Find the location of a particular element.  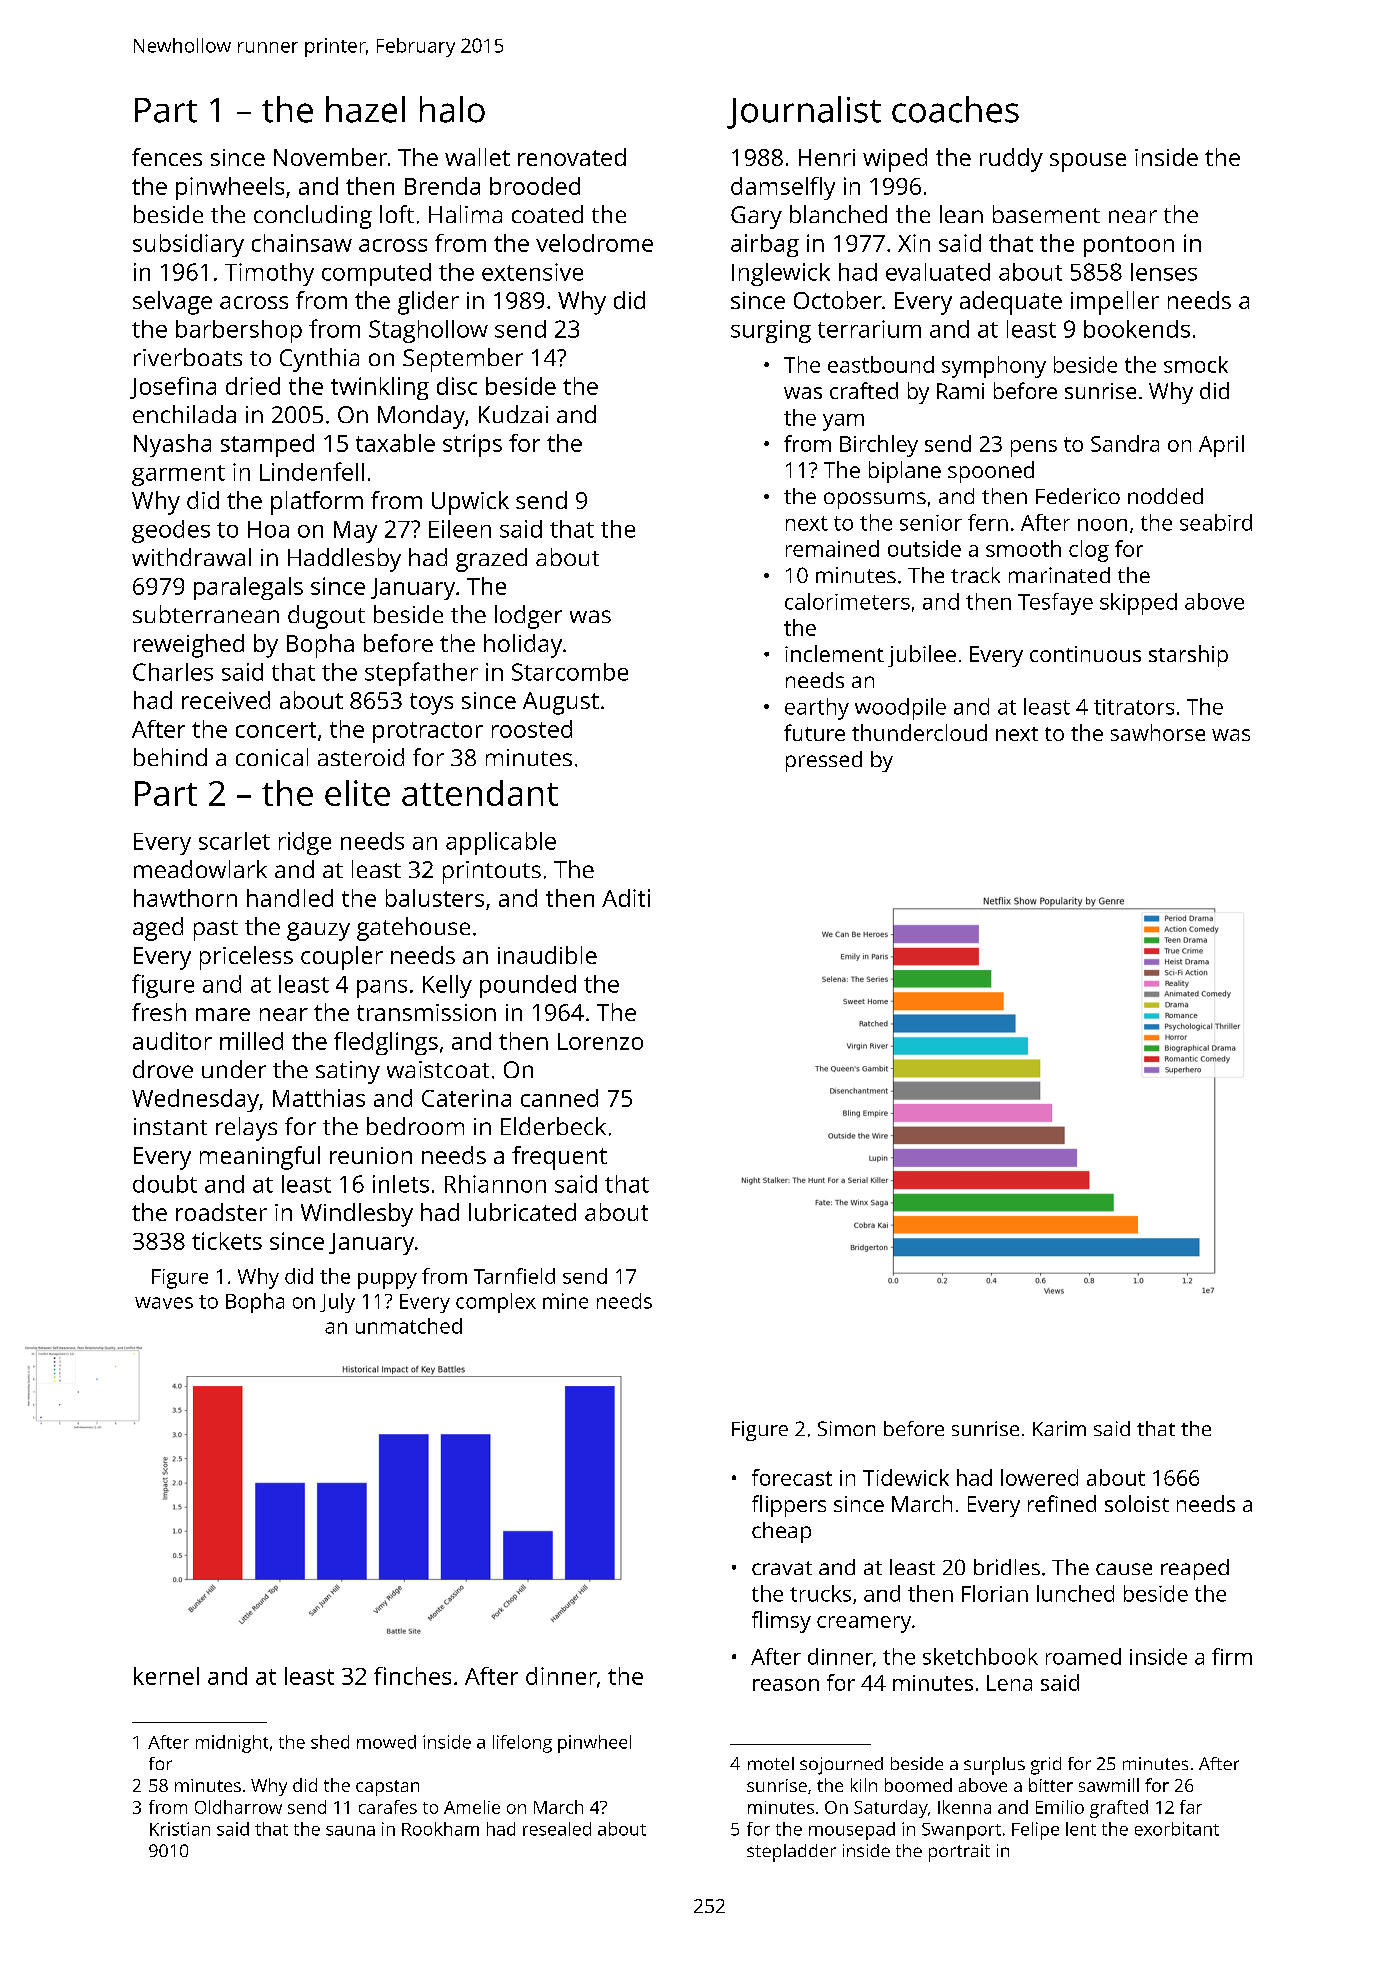

Lorenzo is located at coordinates (600, 1041).
